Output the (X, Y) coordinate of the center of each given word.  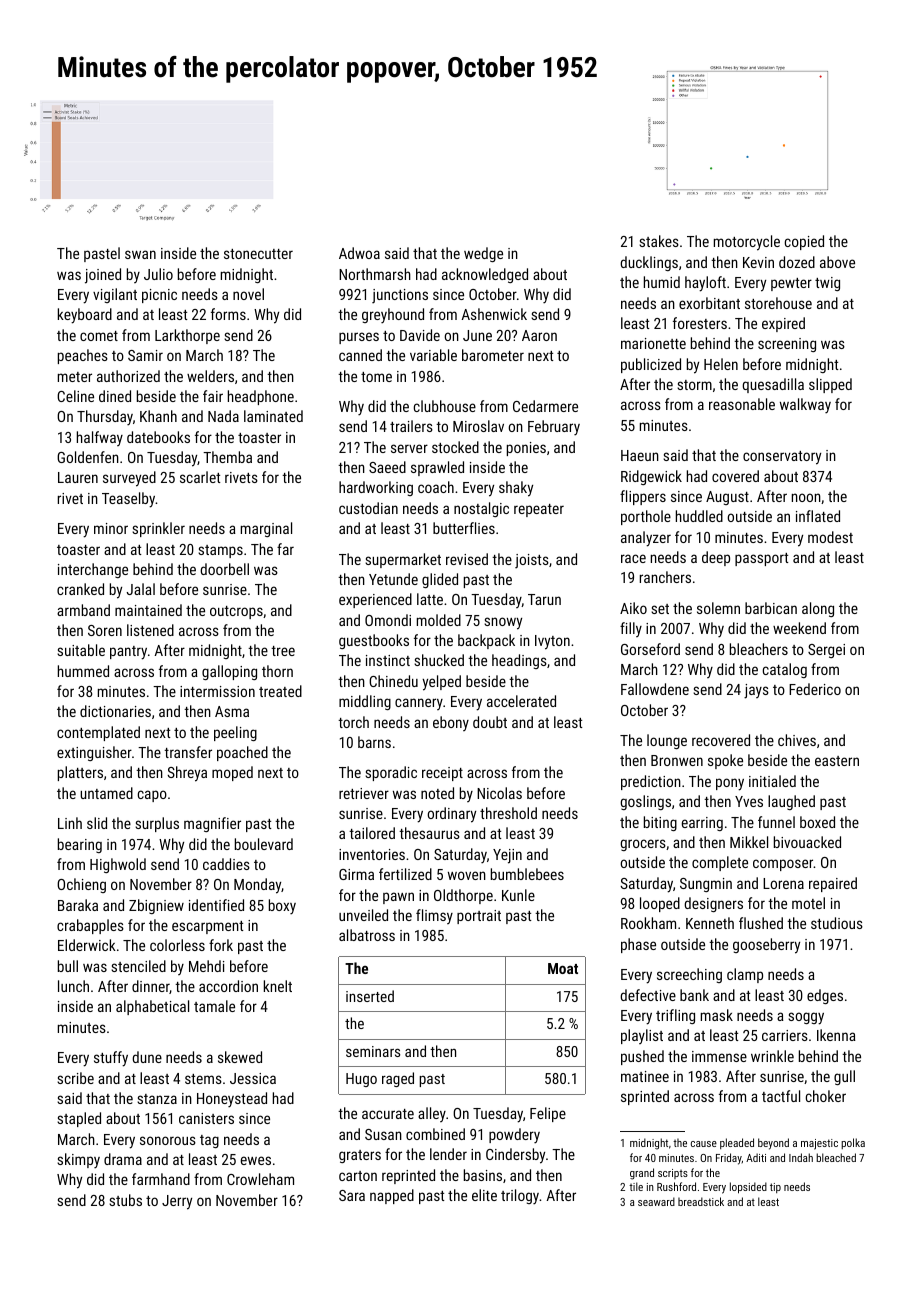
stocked (455, 447)
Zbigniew (156, 906)
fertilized (405, 874)
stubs (125, 1200)
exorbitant (709, 303)
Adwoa (359, 253)
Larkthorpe (187, 336)
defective (648, 995)
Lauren (78, 477)
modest (830, 537)
